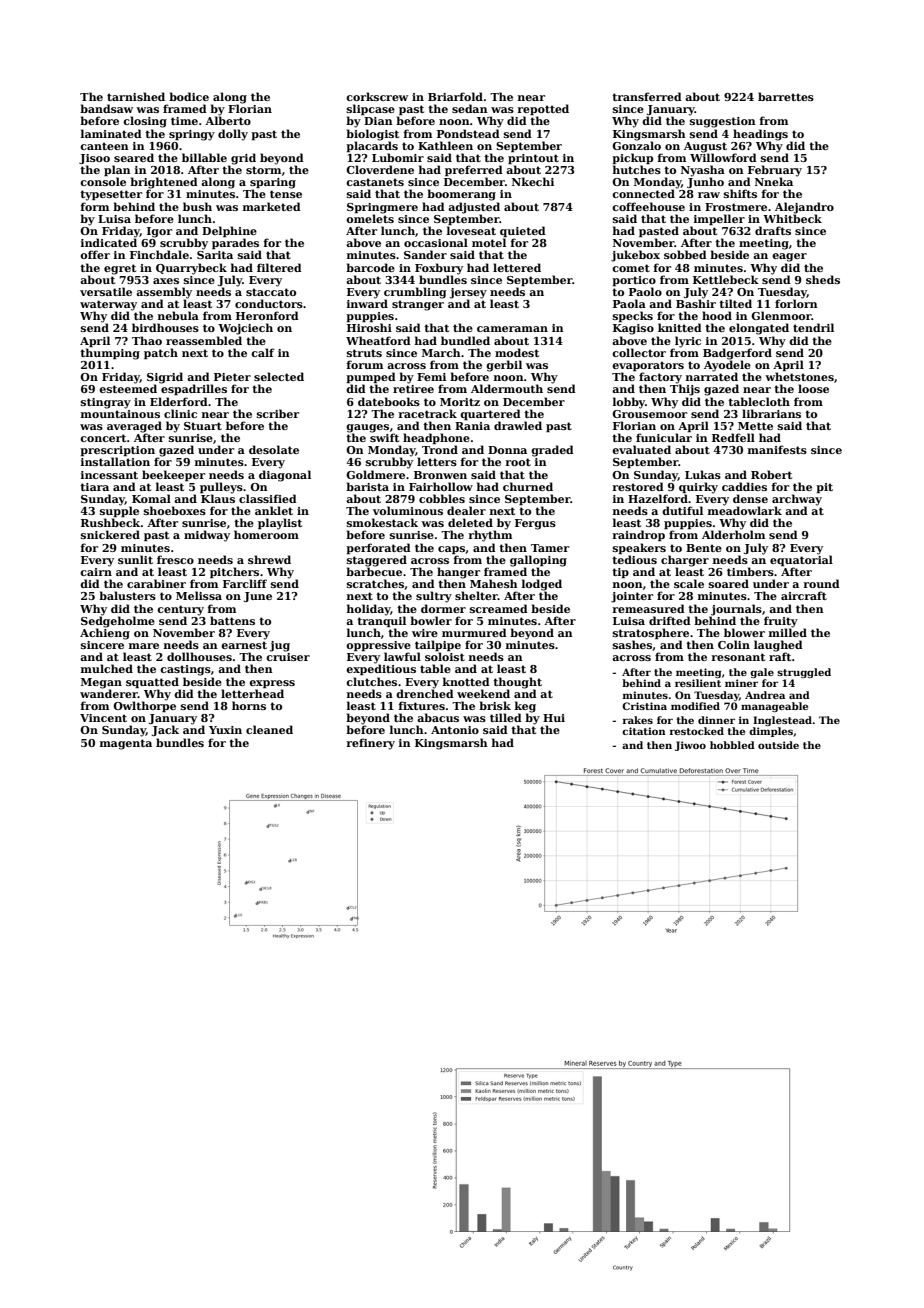  What do you see at coordinates (712, 376) in the document?
I see `narrated` at bounding box center [712, 376].
